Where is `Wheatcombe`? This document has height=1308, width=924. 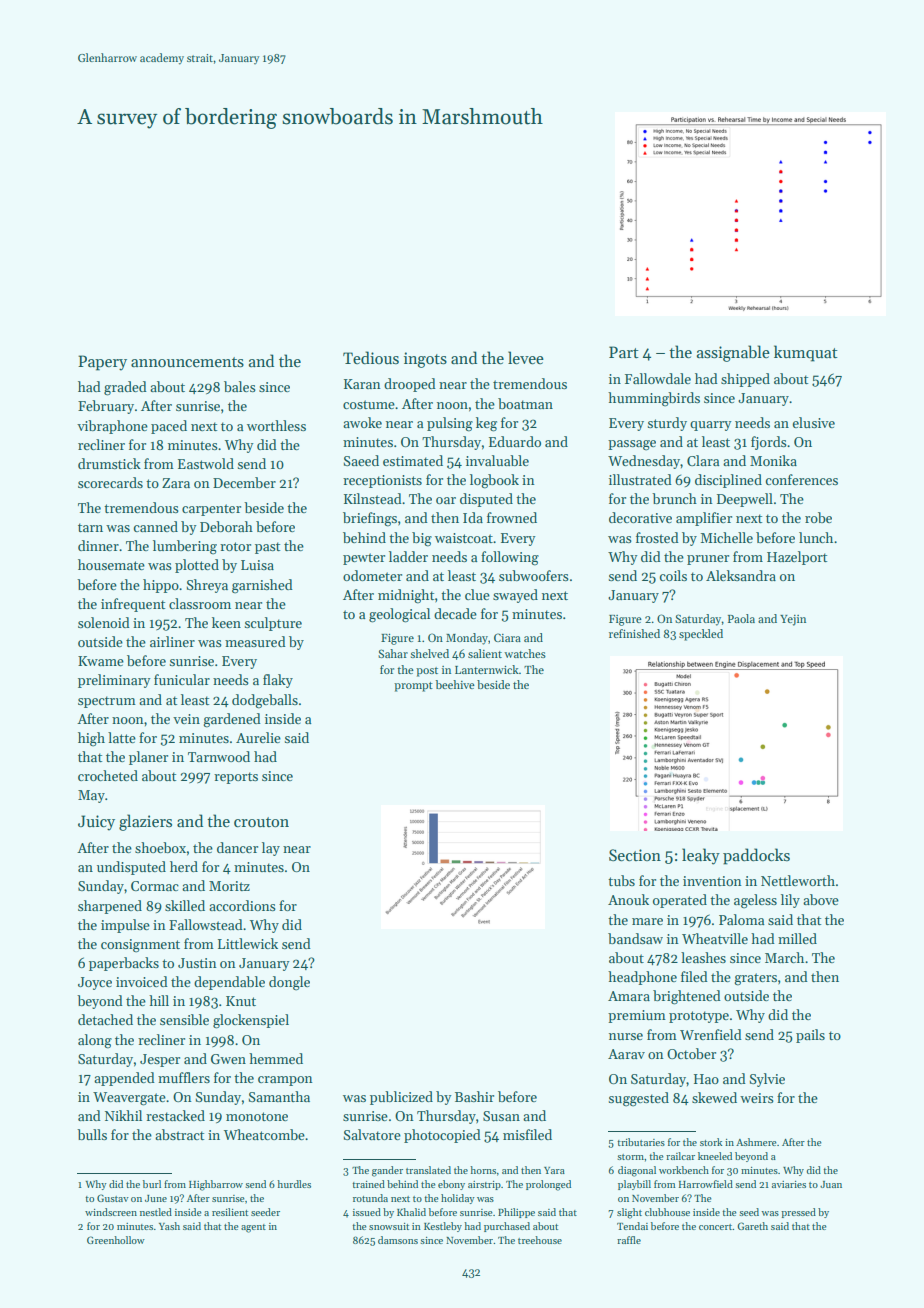
Wheatcombe is located at coordinates (264, 1134).
